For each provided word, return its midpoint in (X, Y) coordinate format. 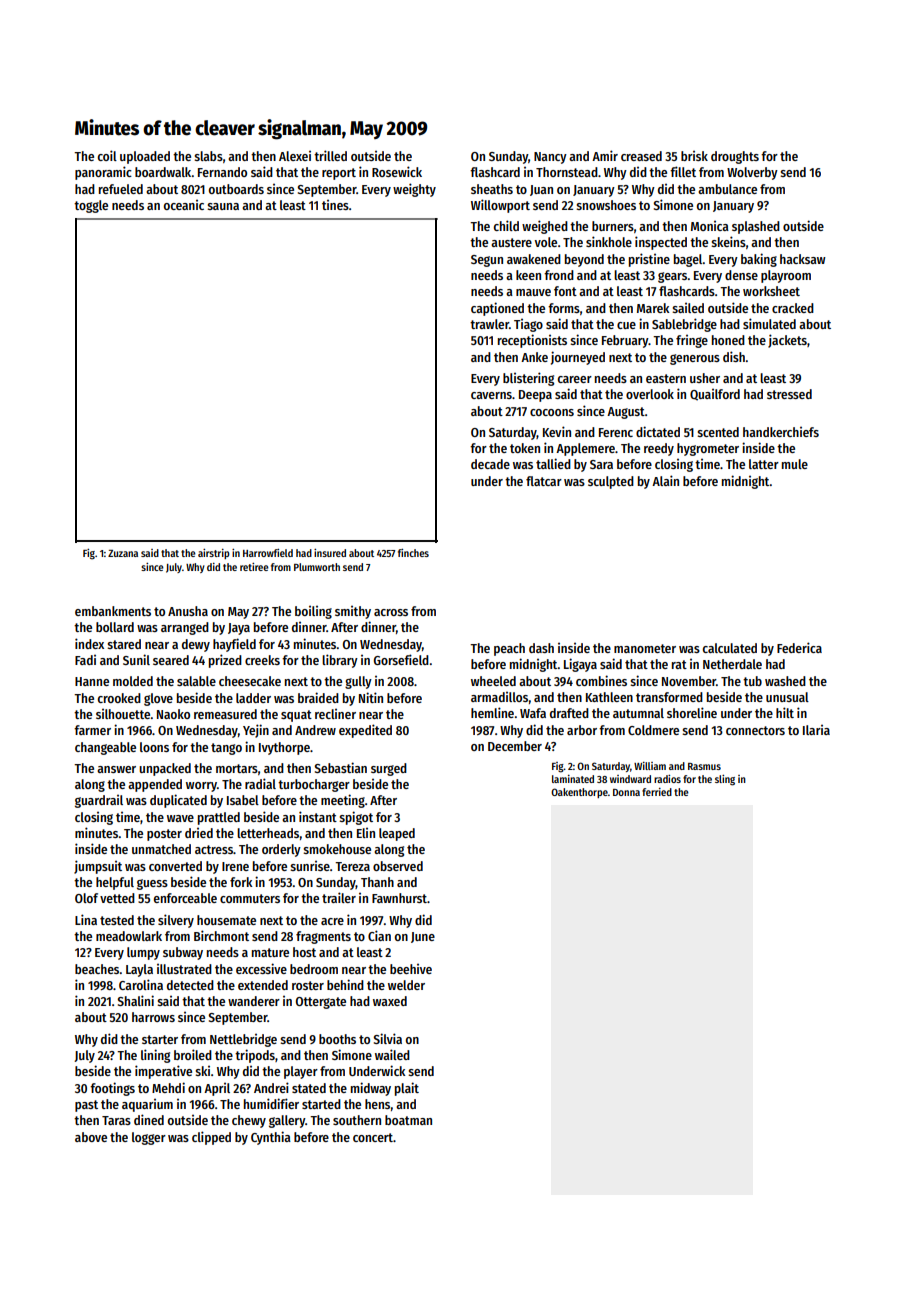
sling (725, 780)
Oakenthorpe (579, 793)
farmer (92, 730)
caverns (491, 395)
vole (546, 242)
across (391, 612)
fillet (683, 171)
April (217, 1089)
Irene (235, 866)
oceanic (184, 205)
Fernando (222, 172)
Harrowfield (268, 553)
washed (785, 681)
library (340, 661)
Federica (799, 647)
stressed (789, 394)
